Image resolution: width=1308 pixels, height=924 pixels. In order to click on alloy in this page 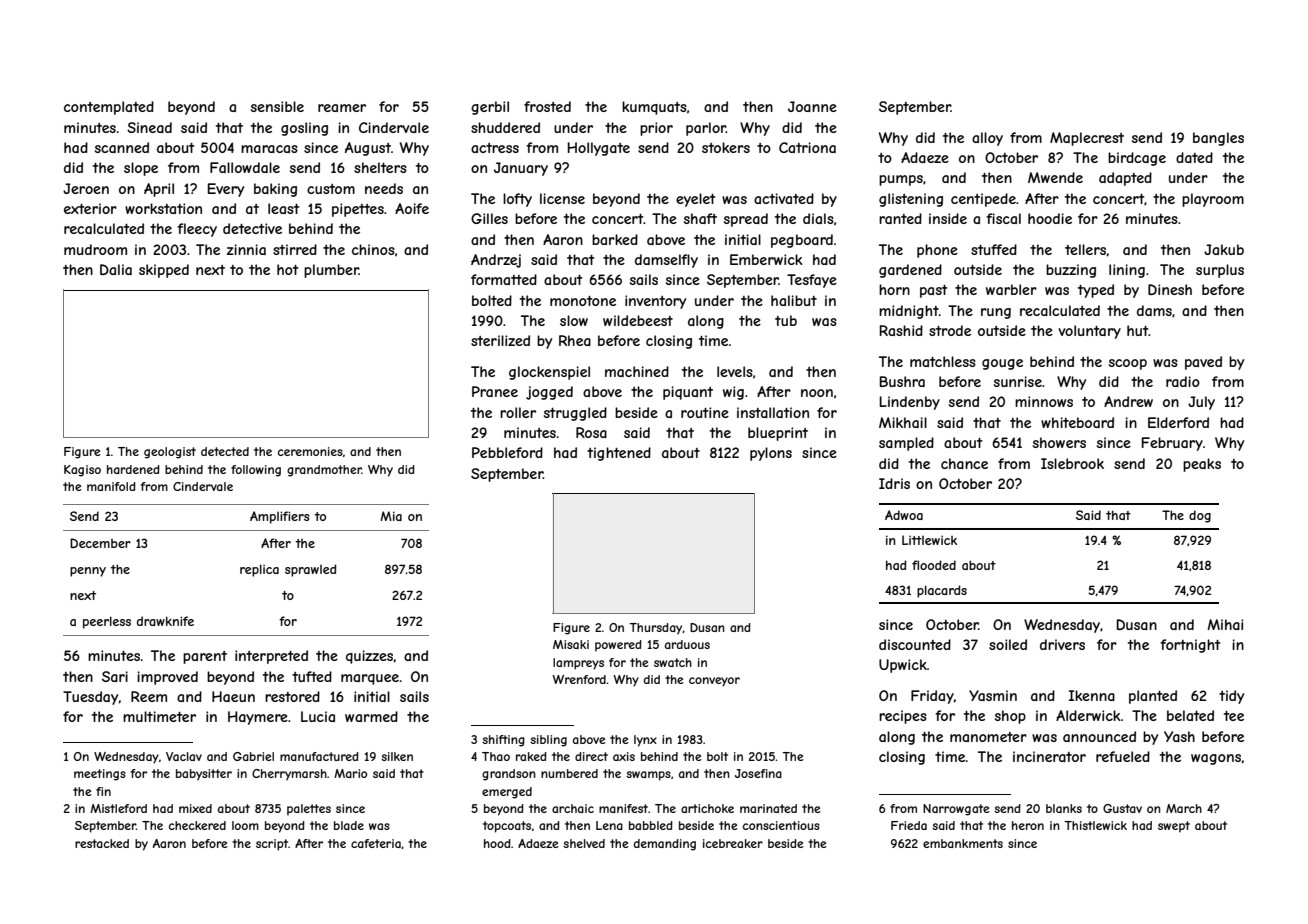, I will do `click(987, 139)`.
